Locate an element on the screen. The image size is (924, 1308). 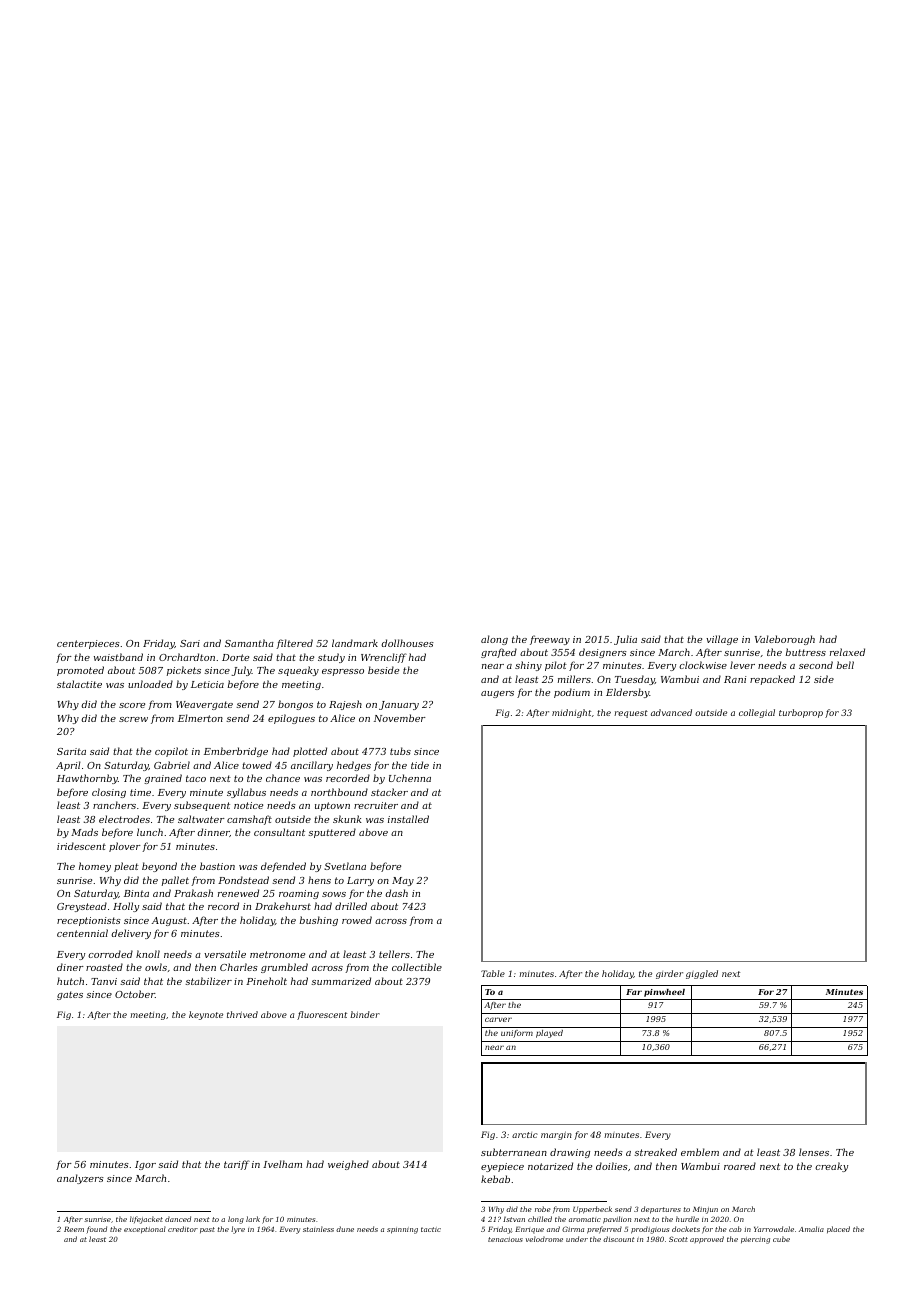
past is located at coordinates (207, 1230).
